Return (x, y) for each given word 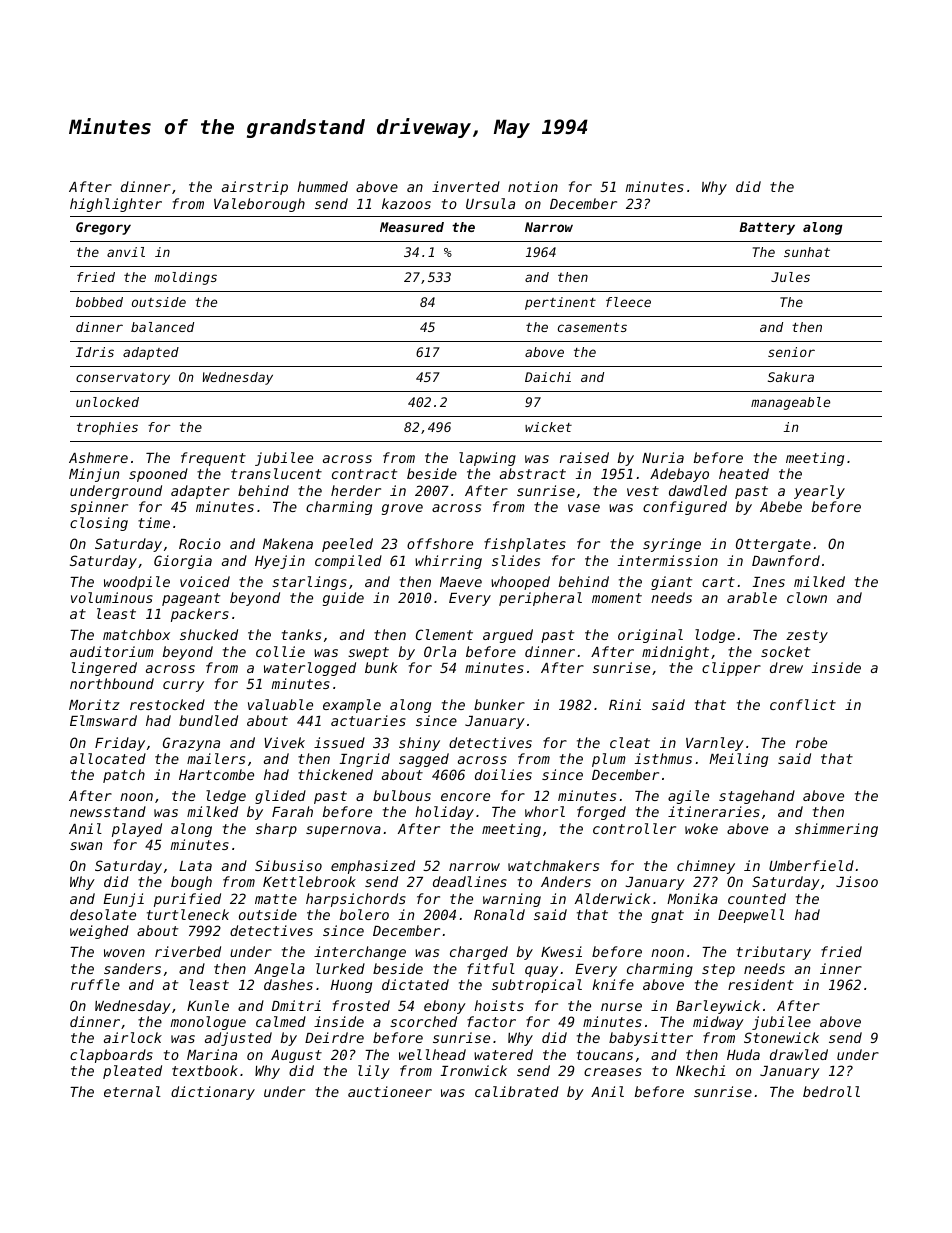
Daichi (548, 377)
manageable (790, 403)
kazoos (406, 203)
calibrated (517, 1091)
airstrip (255, 188)
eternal (132, 1091)
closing (99, 524)
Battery (767, 228)
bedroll (831, 1091)
